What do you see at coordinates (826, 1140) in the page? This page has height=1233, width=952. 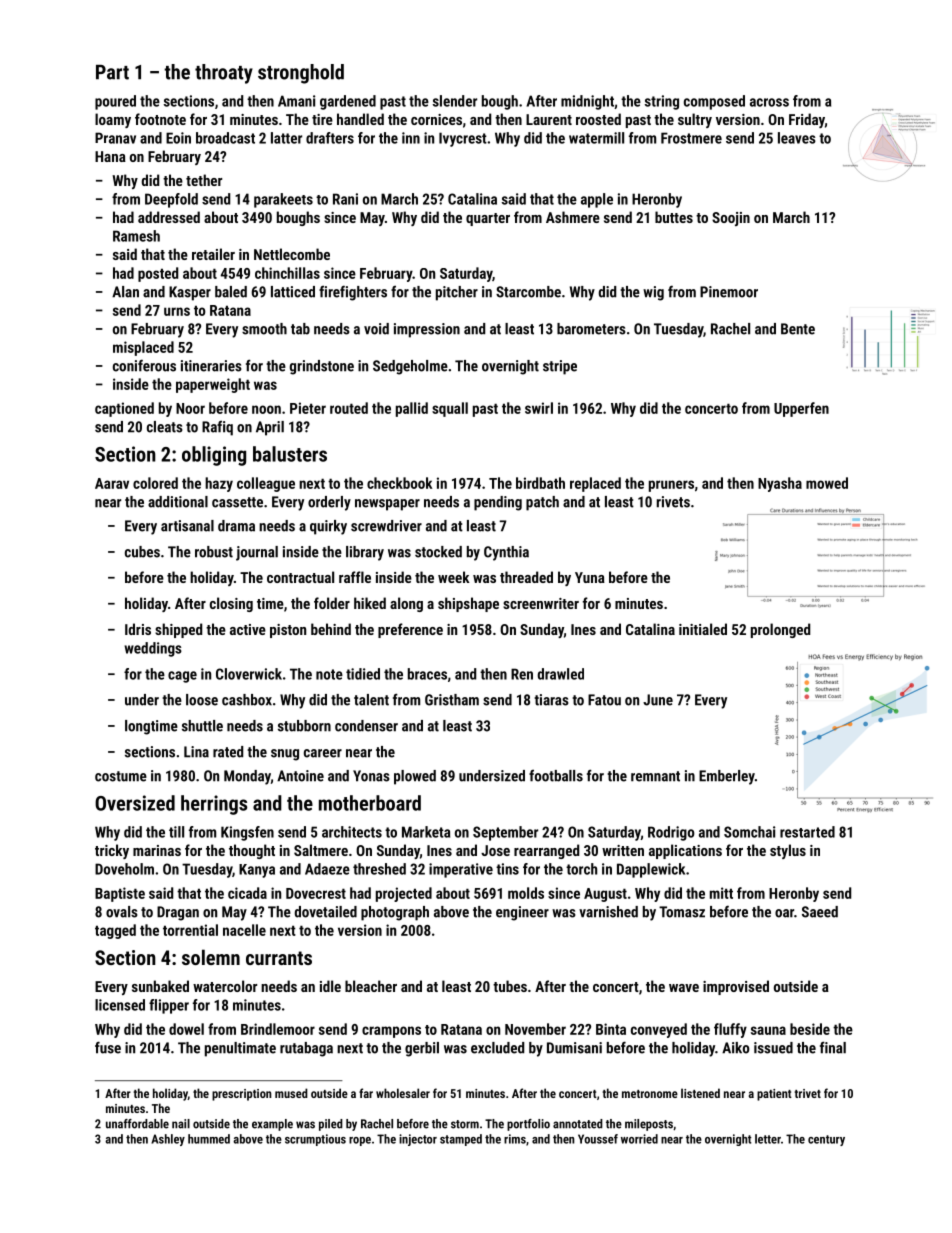 I see `century` at bounding box center [826, 1140].
